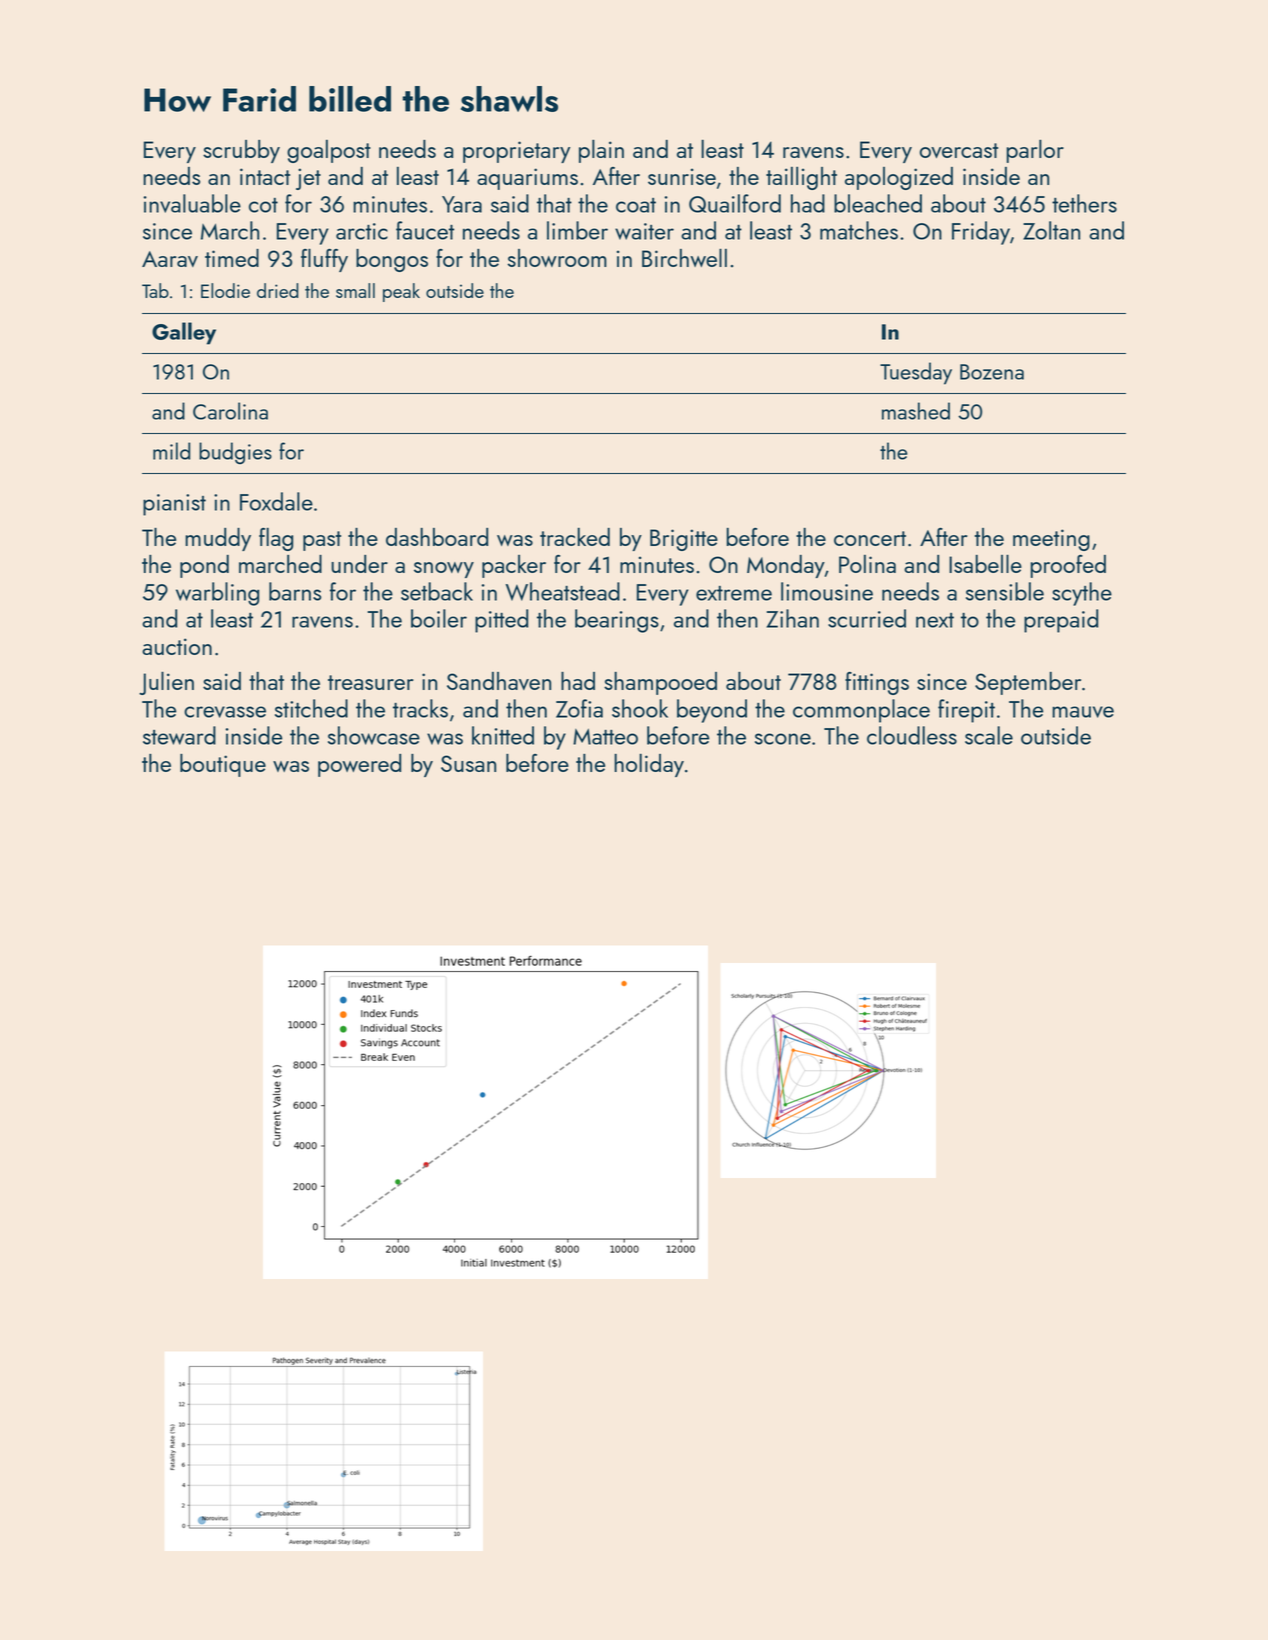  I want to click on overcast, so click(959, 150).
